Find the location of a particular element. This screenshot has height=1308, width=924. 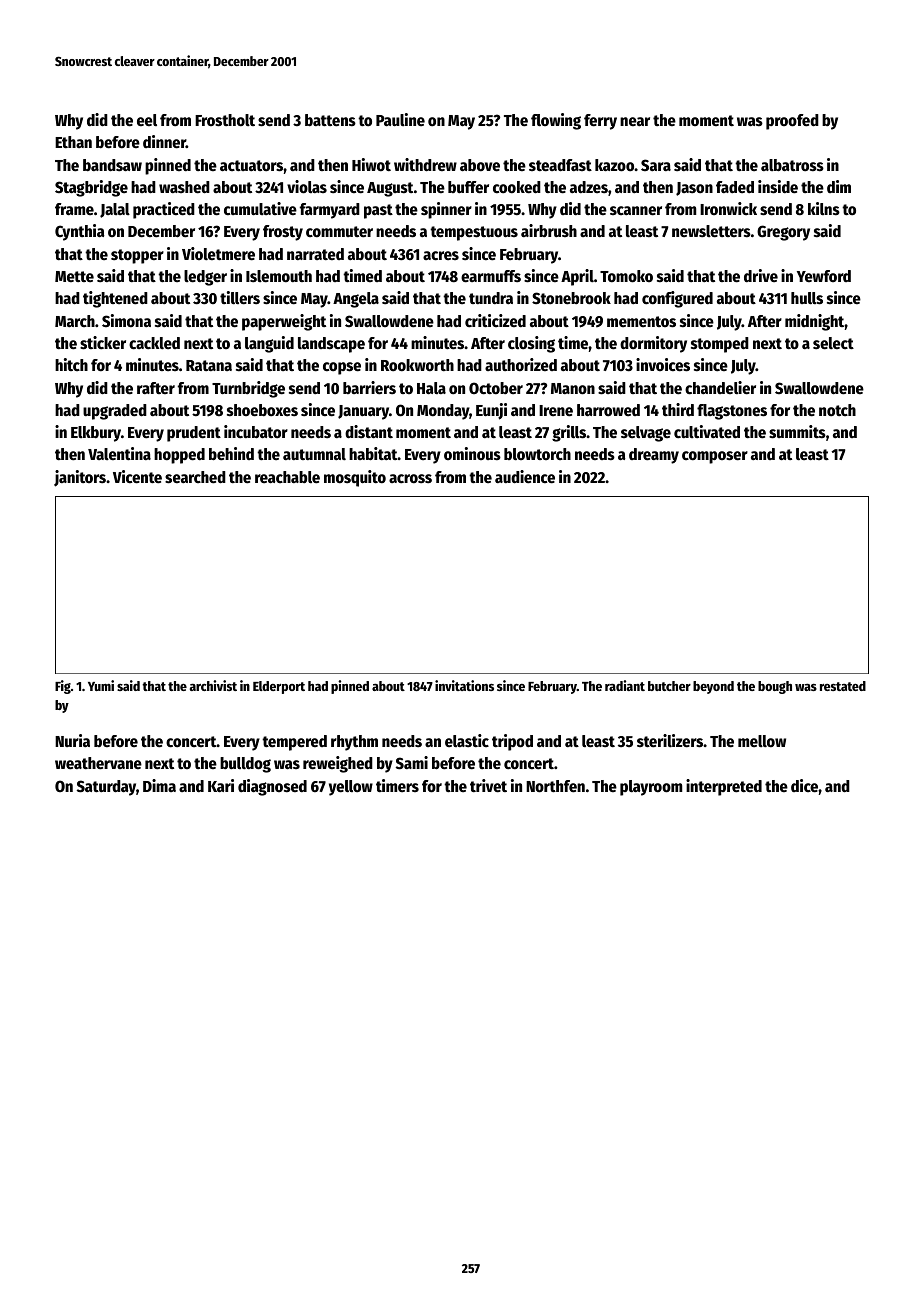

composer is located at coordinates (715, 457).
